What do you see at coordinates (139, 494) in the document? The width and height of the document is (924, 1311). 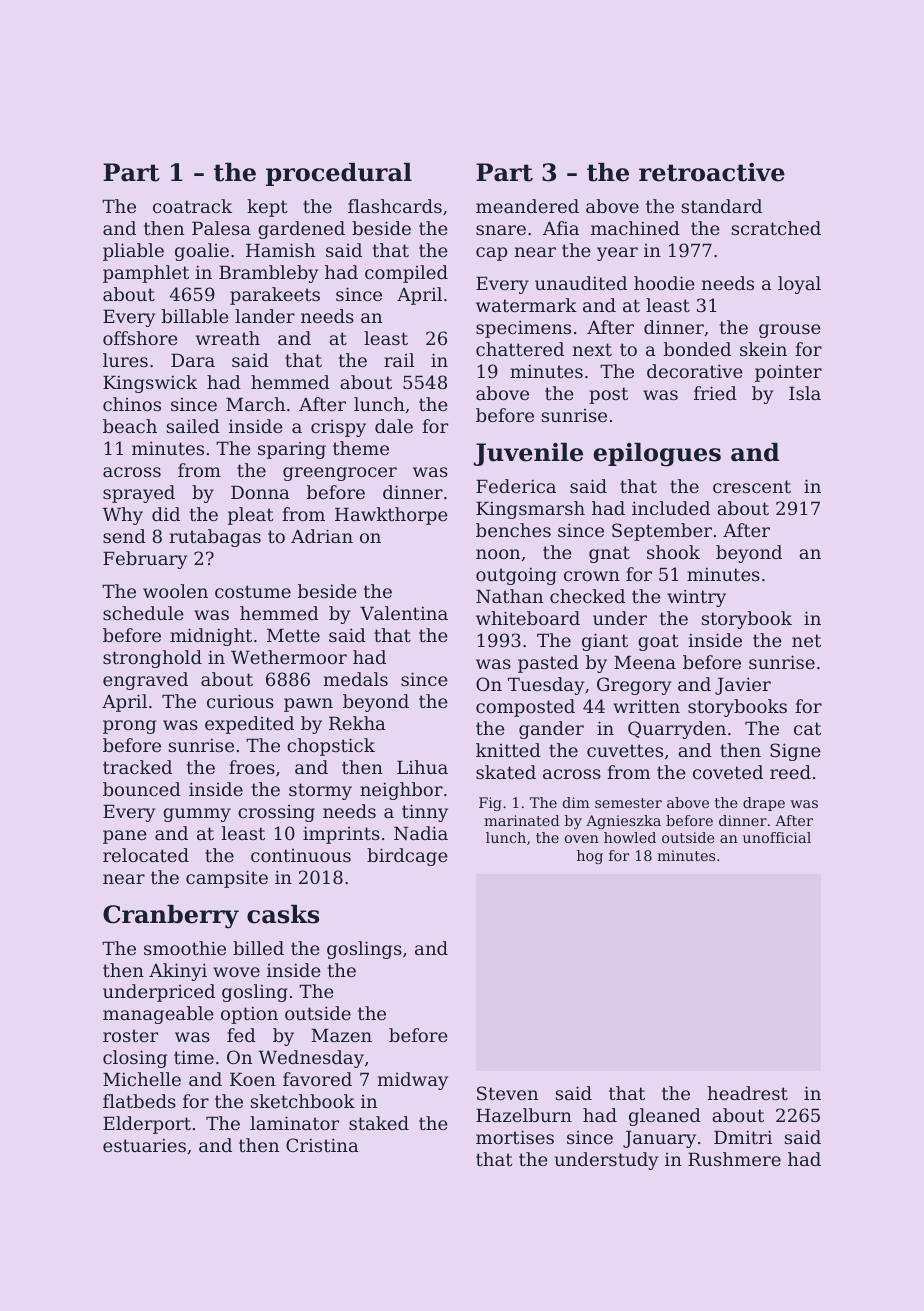 I see `sprayed` at bounding box center [139, 494].
